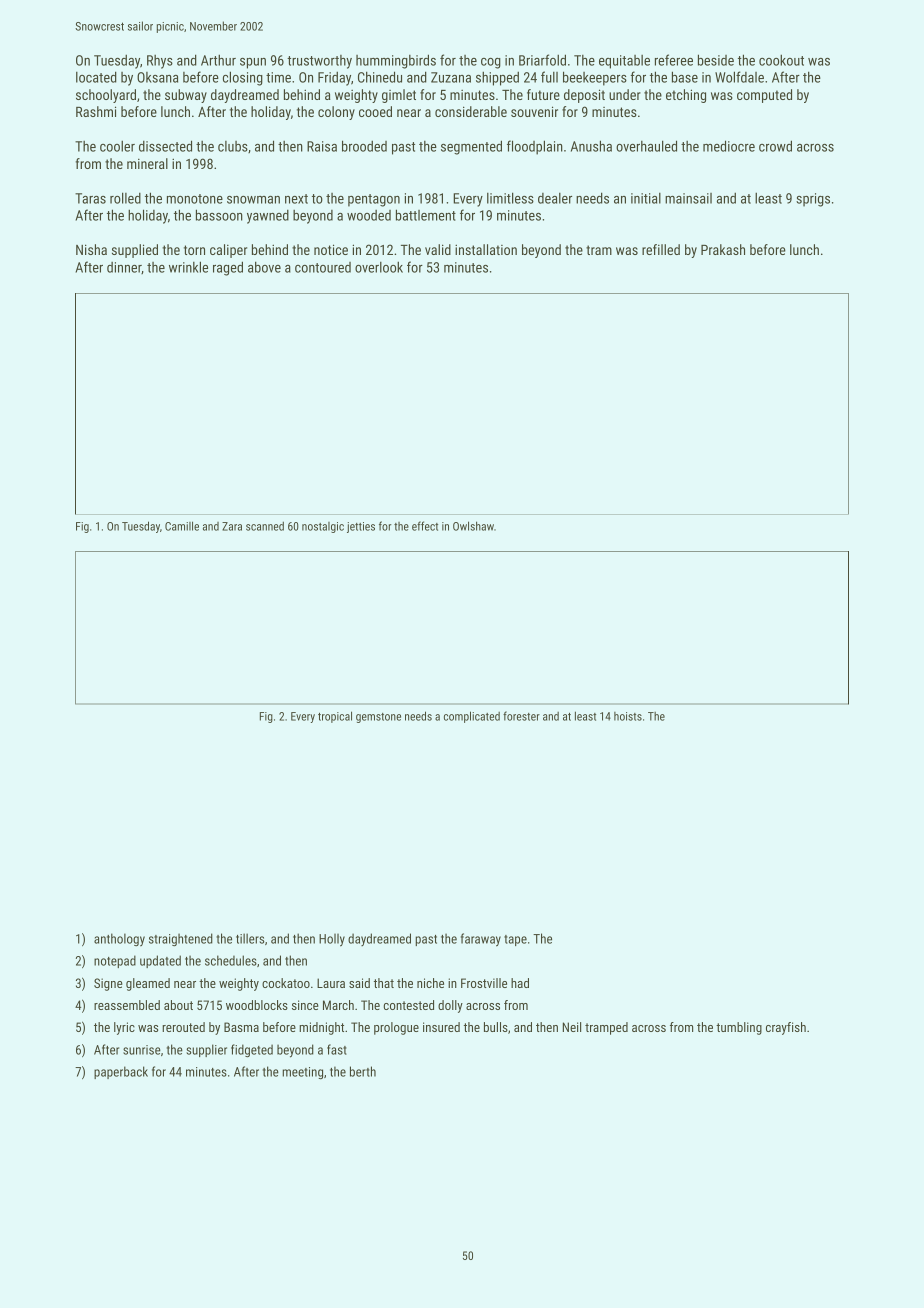 Image resolution: width=924 pixels, height=1308 pixels. What do you see at coordinates (335, 717) in the screenshot?
I see `tropical` at bounding box center [335, 717].
